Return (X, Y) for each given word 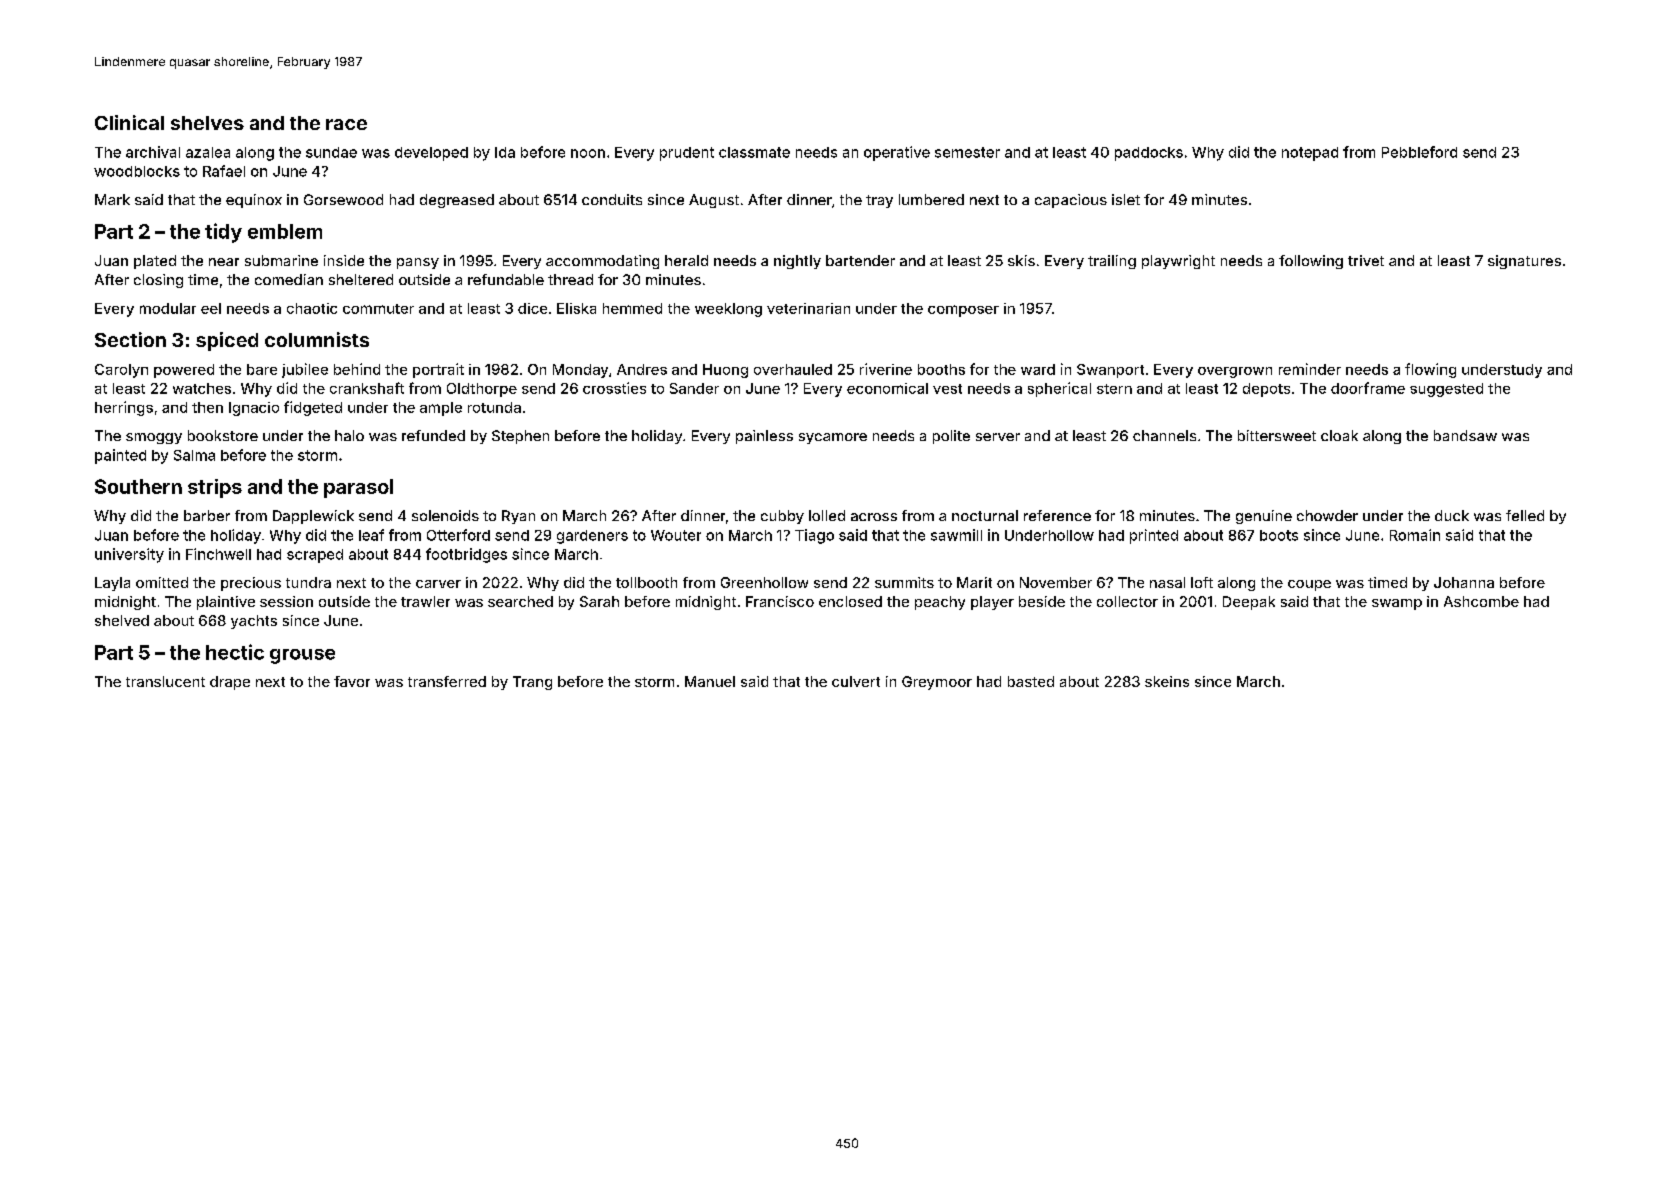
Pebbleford (1419, 152)
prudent (687, 154)
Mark (112, 199)
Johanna (1464, 582)
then (207, 407)
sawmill (956, 535)
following (1311, 262)
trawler (425, 601)
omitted (162, 582)
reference (1057, 515)
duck (1452, 515)
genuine (1264, 517)
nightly (797, 262)
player (992, 603)
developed (431, 154)
